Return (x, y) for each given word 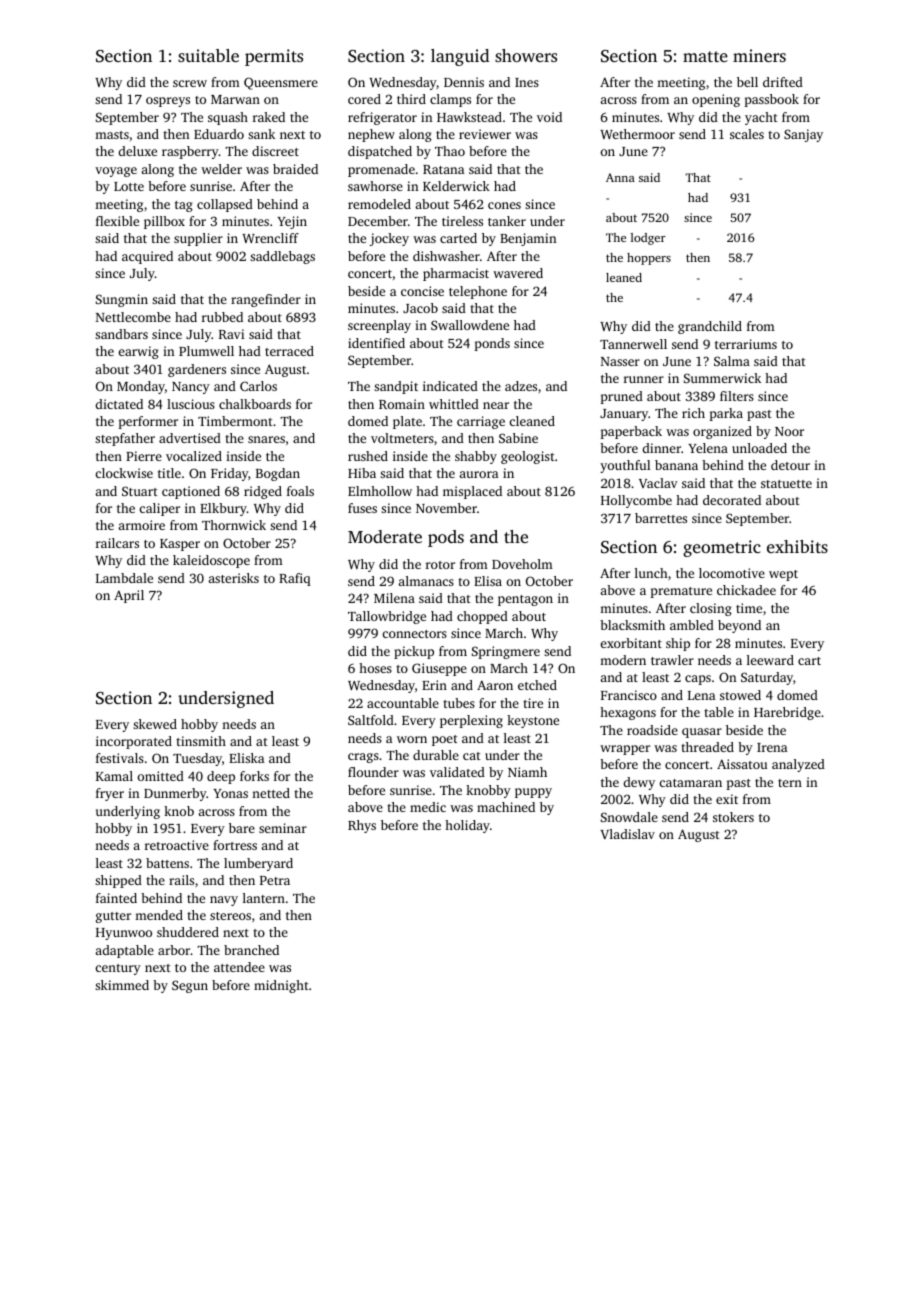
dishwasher (446, 256)
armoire (142, 525)
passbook (771, 100)
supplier (198, 239)
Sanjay (803, 135)
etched (537, 685)
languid (460, 57)
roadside (652, 730)
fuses (362, 508)
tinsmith (201, 741)
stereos (230, 916)
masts (112, 135)
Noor (789, 431)
